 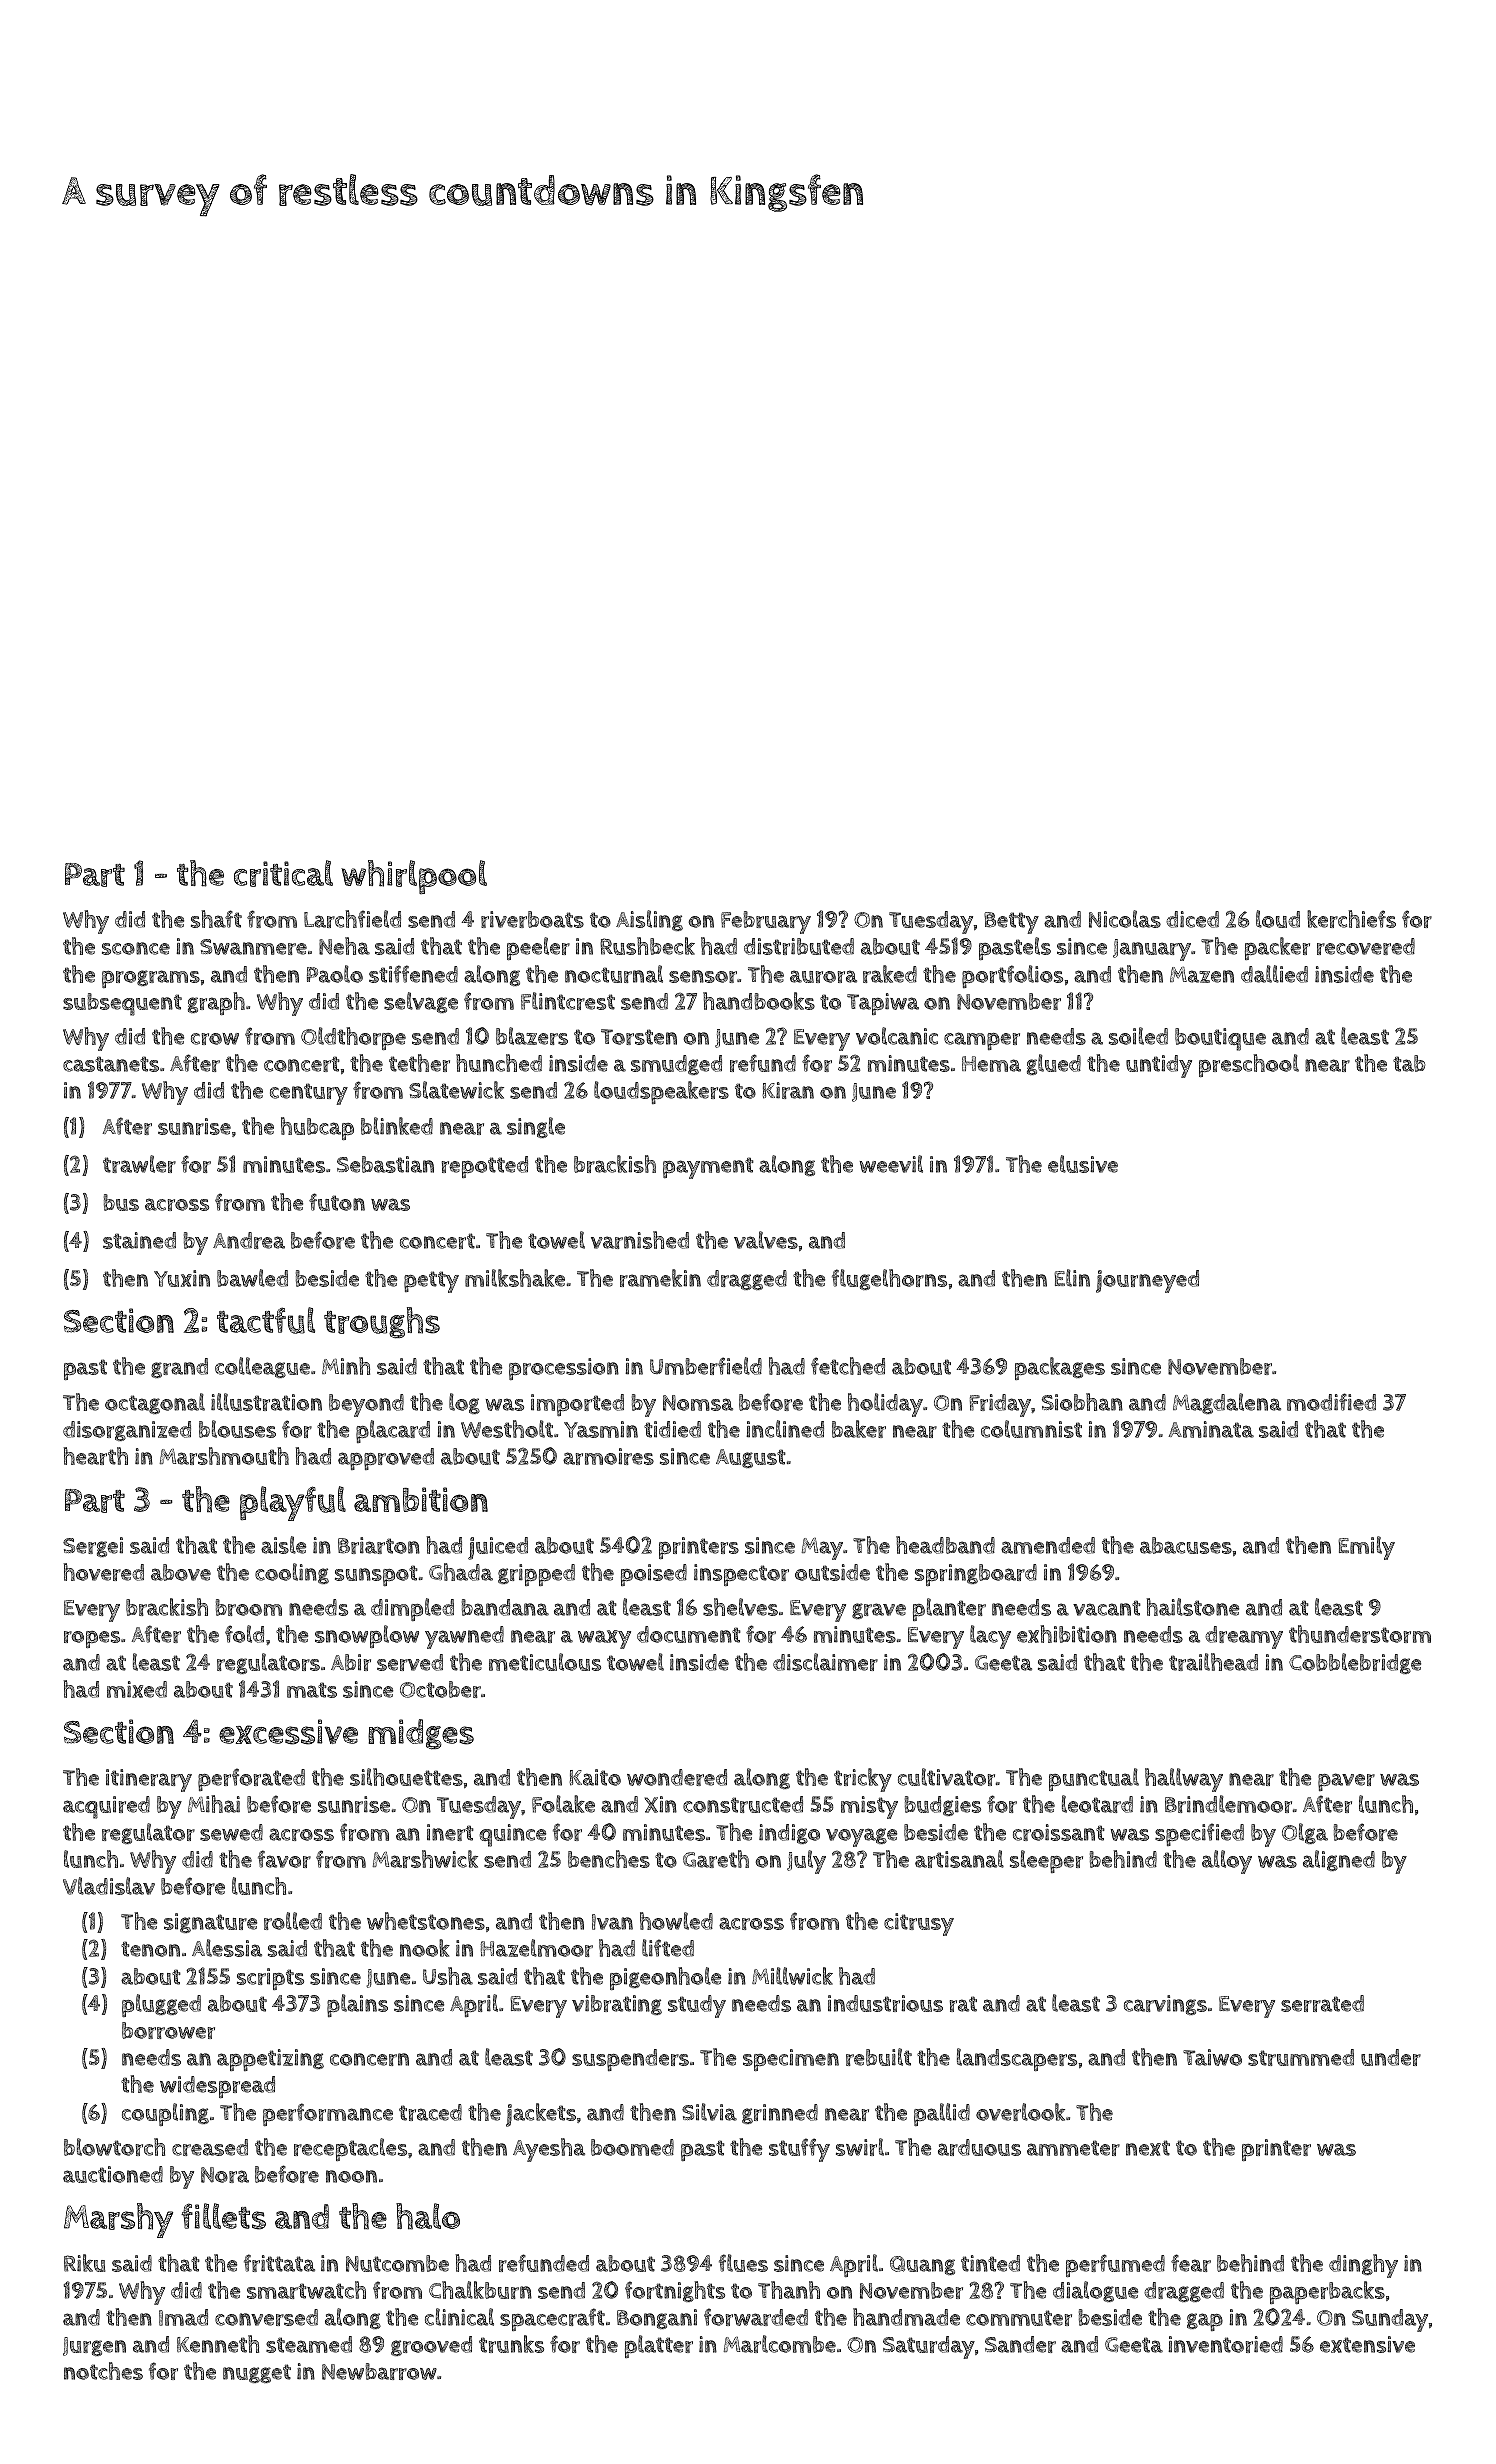 I want to click on Larchfield, so click(x=352, y=919).
